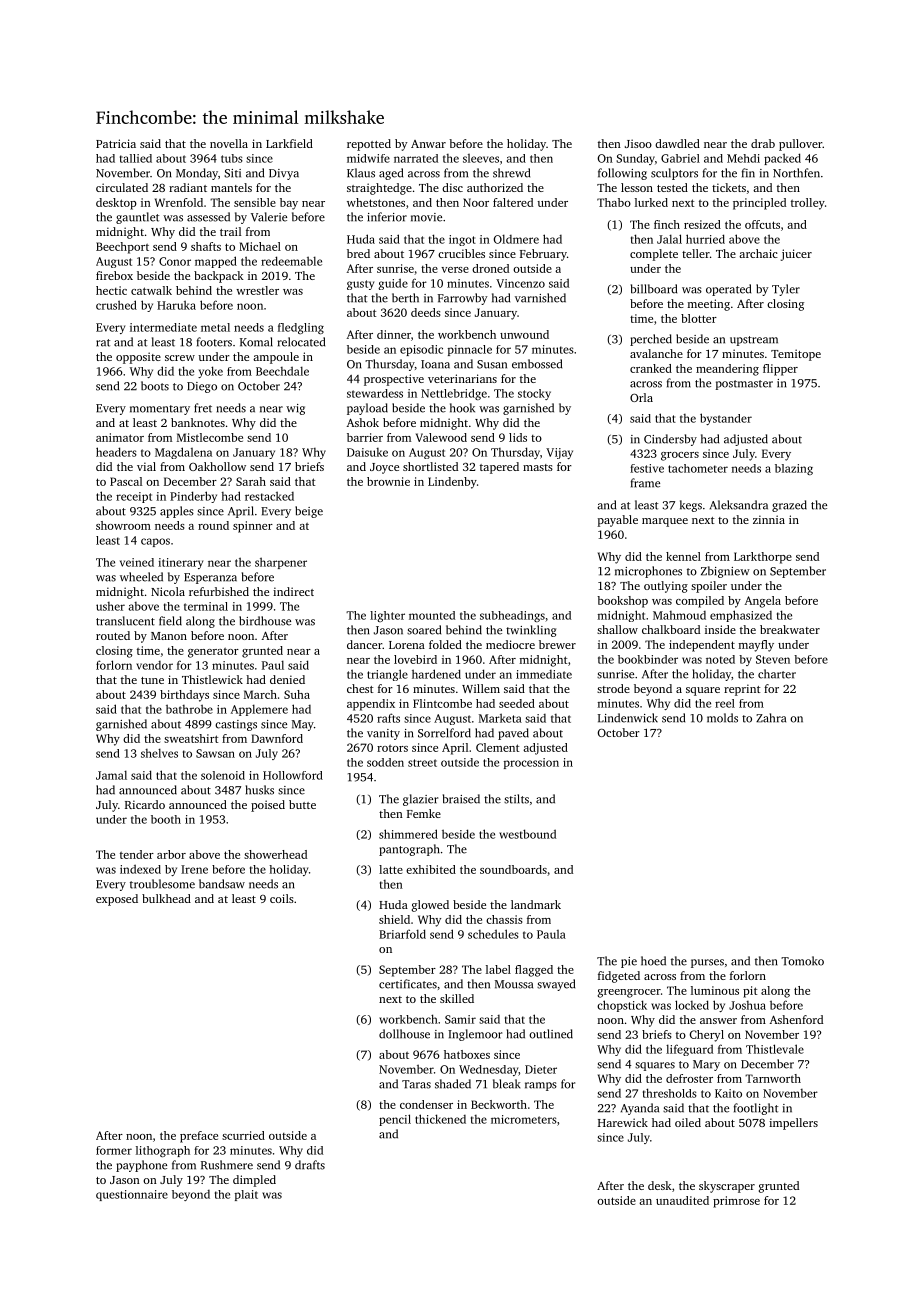  I want to click on redeemable, so click(291, 261).
